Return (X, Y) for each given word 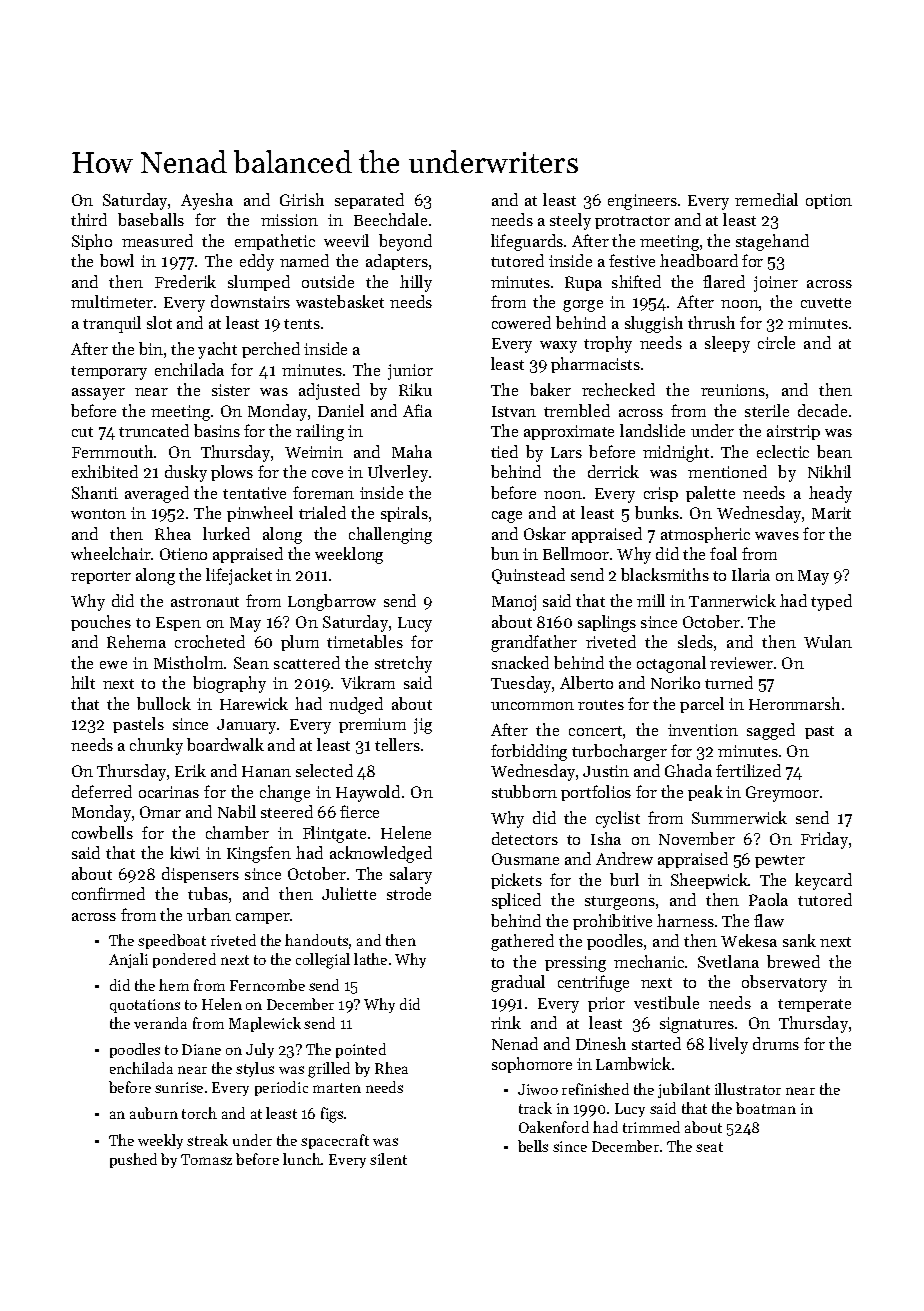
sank (799, 940)
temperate (814, 1005)
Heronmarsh (794, 703)
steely (570, 221)
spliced (516, 901)
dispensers (200, 875)
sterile (767, 410)
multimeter (112, 301)
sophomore (532, 1065)
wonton (98, 514)
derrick (613, 471)
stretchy (403, 664)
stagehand (772, 242)
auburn (154, 1113)
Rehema (136, 641)
